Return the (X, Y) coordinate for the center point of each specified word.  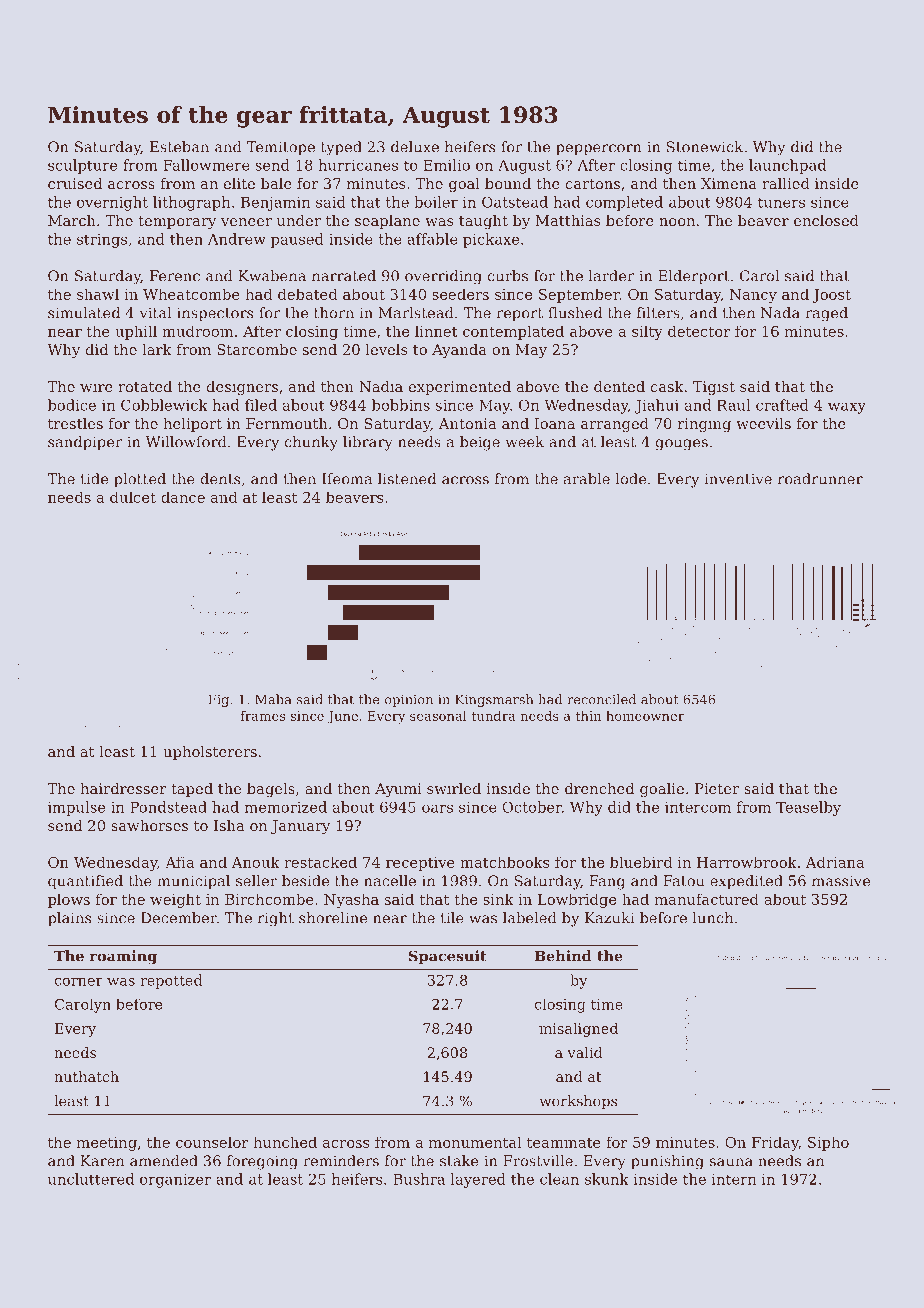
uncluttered (91, 1179)
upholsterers (210, 753)
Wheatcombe (191, 294)
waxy (847, 408)
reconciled (601, 699)
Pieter (717, 788)
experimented (460, 388)
